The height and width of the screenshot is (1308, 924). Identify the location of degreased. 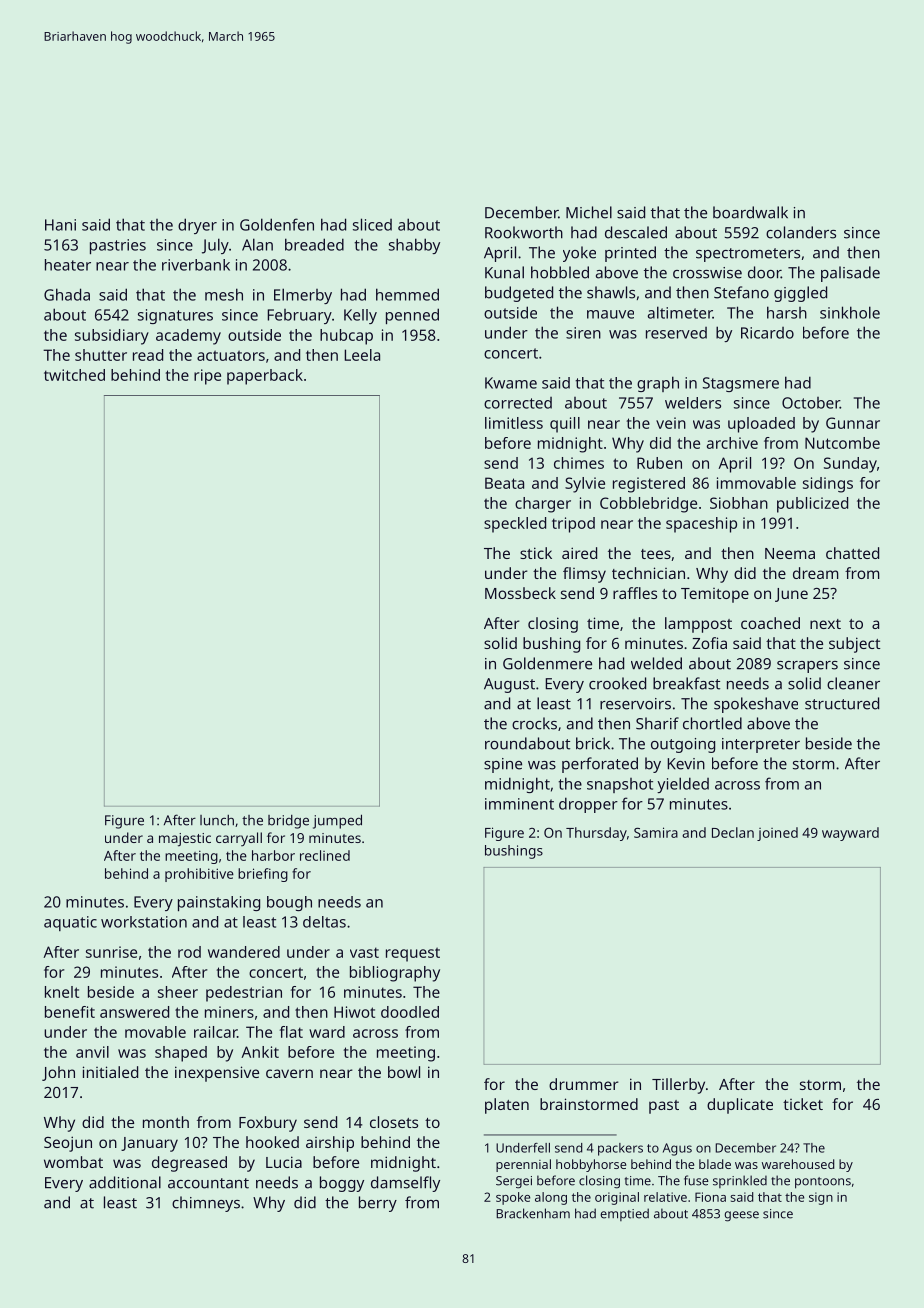
(189, 1164).
